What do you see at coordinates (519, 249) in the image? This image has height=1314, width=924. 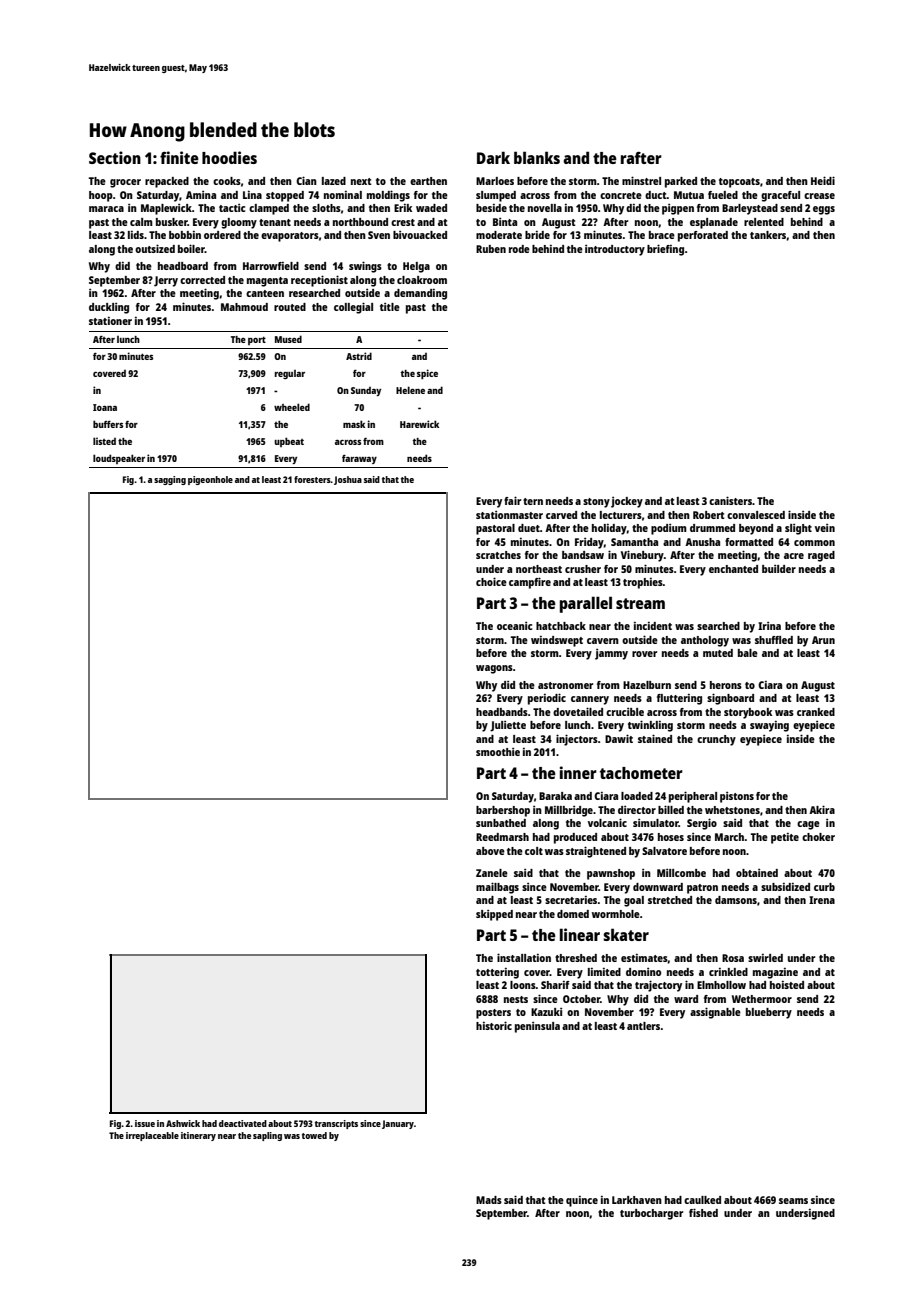 I see `rode` at bounding box center [519, 249].
